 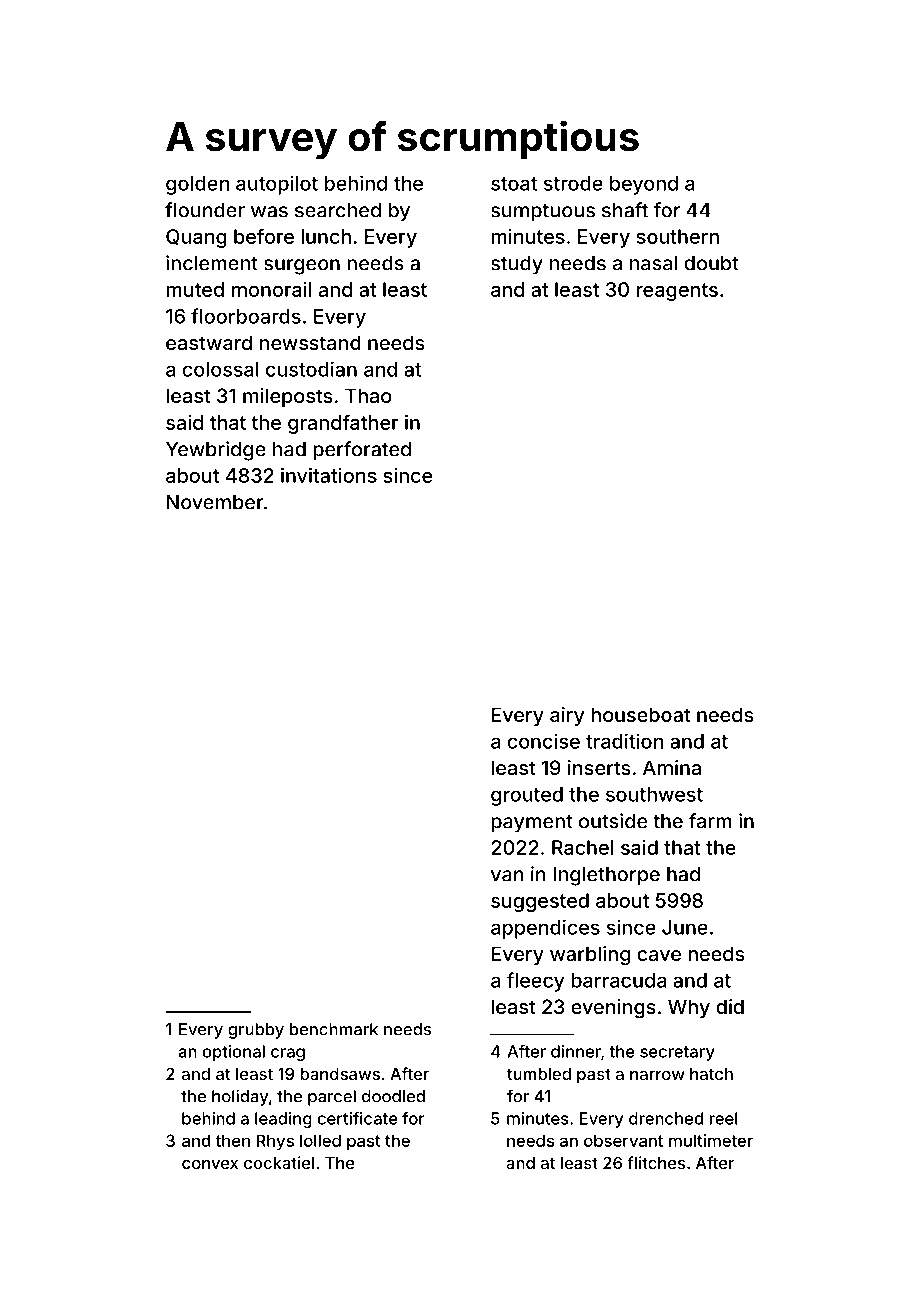 I want to click on houseboat, so click(x=641, y=714).
